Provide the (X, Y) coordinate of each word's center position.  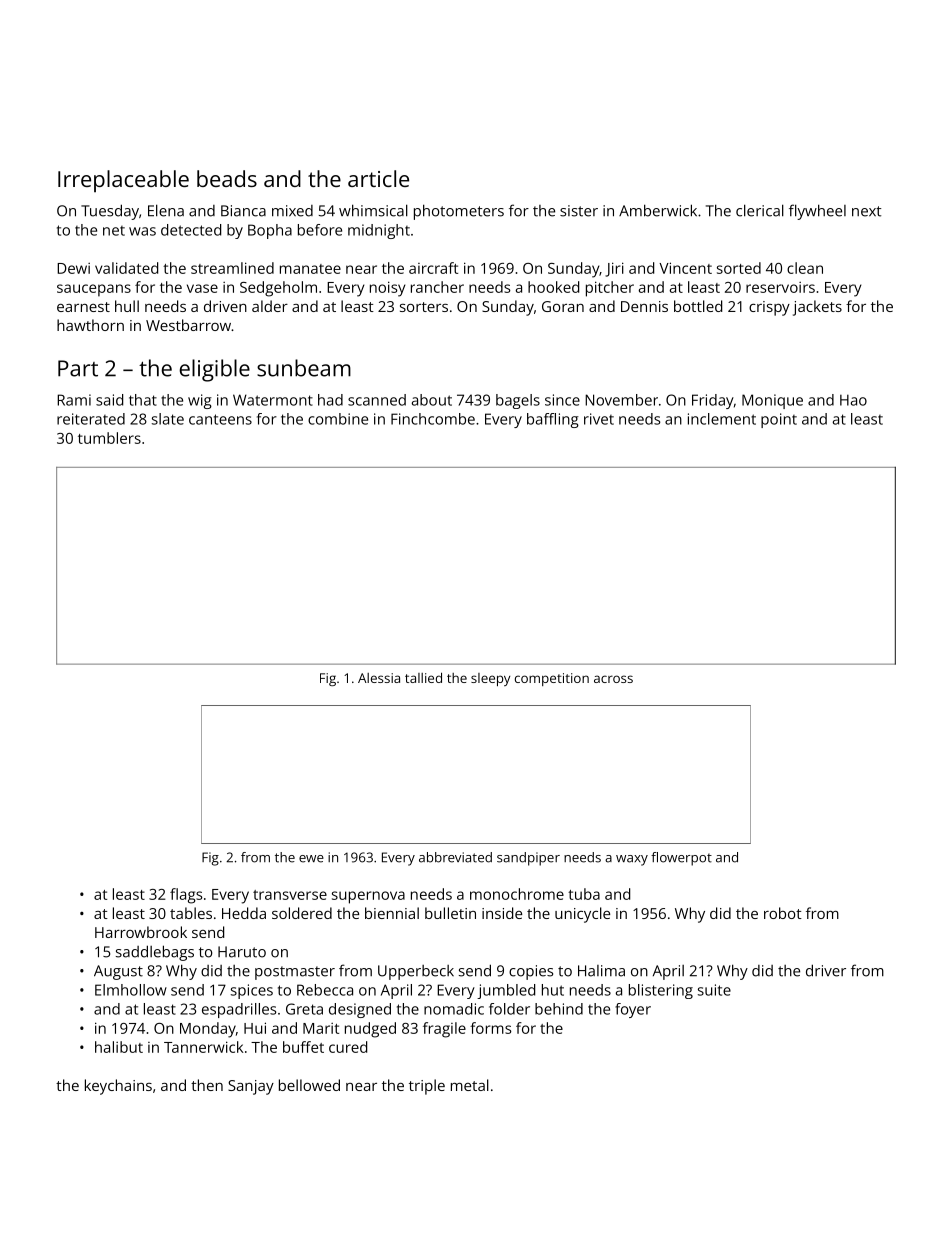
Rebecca (325, 990)
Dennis (644, 306)
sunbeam (304, 368)
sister (579, 211)
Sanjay (251, 1087)
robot (783, 913)
